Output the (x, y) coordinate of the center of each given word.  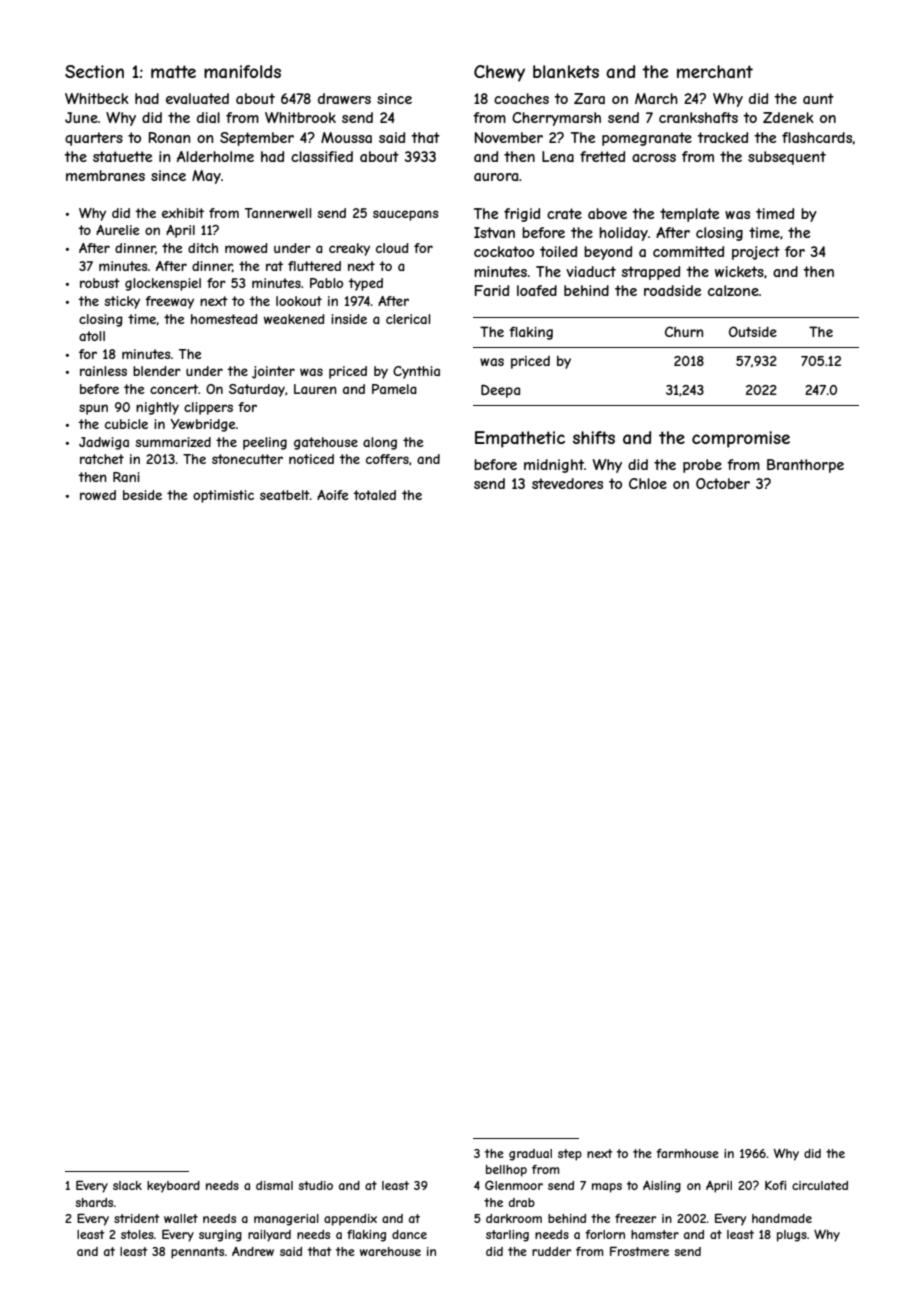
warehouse (390, 1251)
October (723, 483)
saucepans (406, 215)
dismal (274, 1185)
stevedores (567, 483)
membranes (105, 175)
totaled (374, 495)
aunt (818, 98)
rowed (98, 495)
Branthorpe (805, 466)
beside (142, 495)
